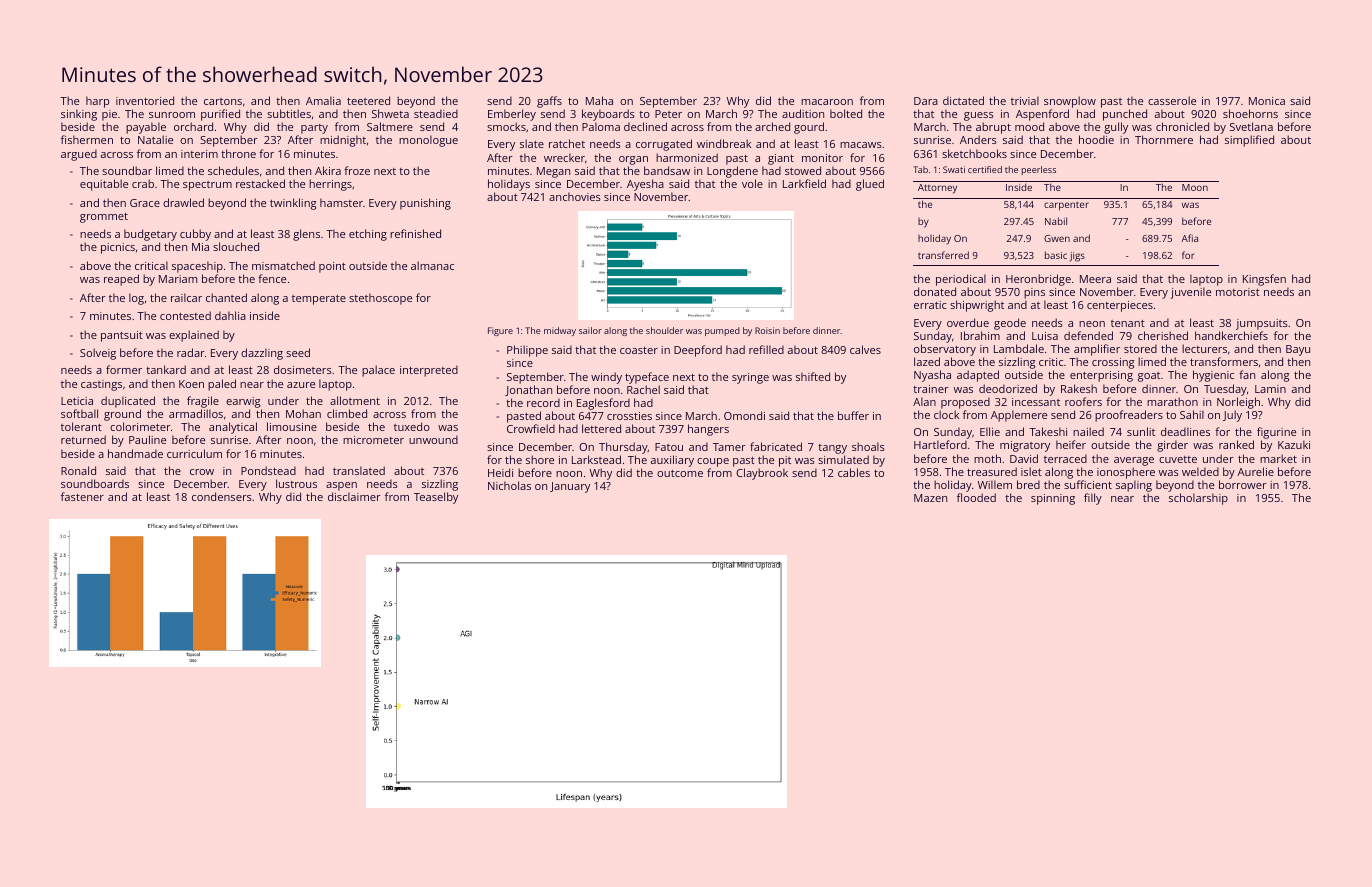  What do you see at coordinates (1008, 388) in the screenshot?
I see `deodorized` at bounding box center [1008, 388].
